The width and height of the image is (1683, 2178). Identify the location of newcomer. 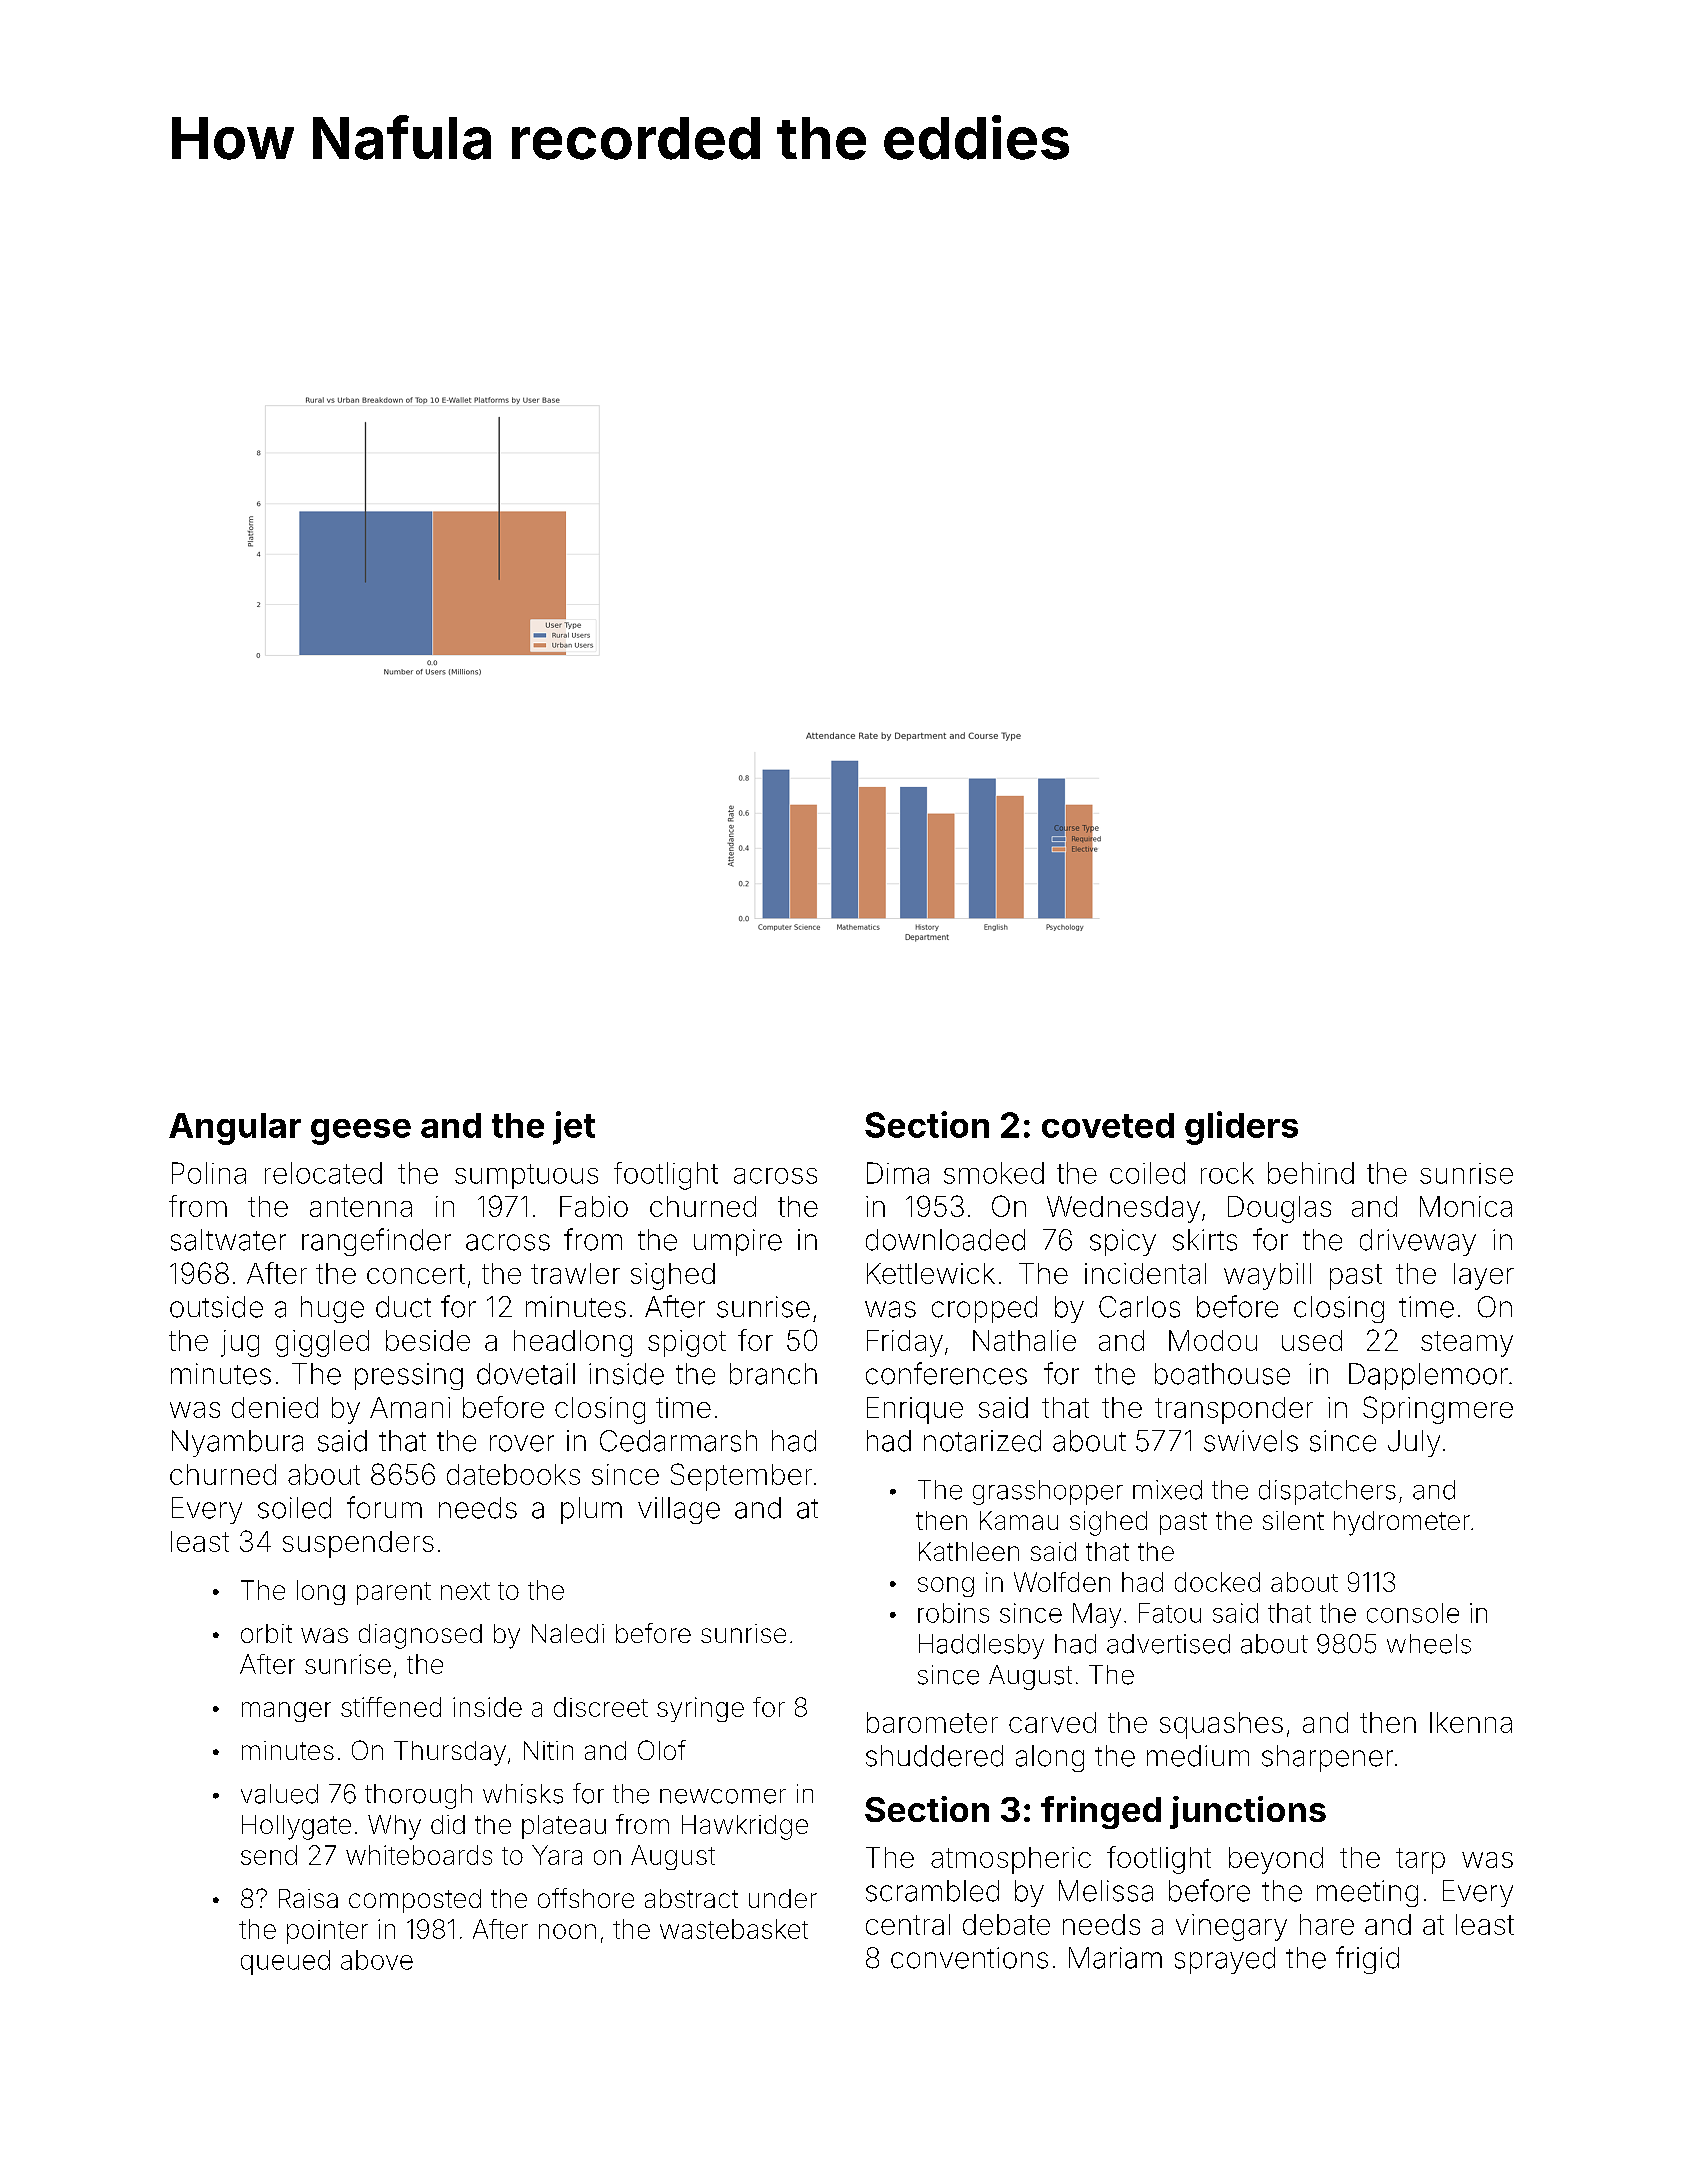
(723, 1796).
